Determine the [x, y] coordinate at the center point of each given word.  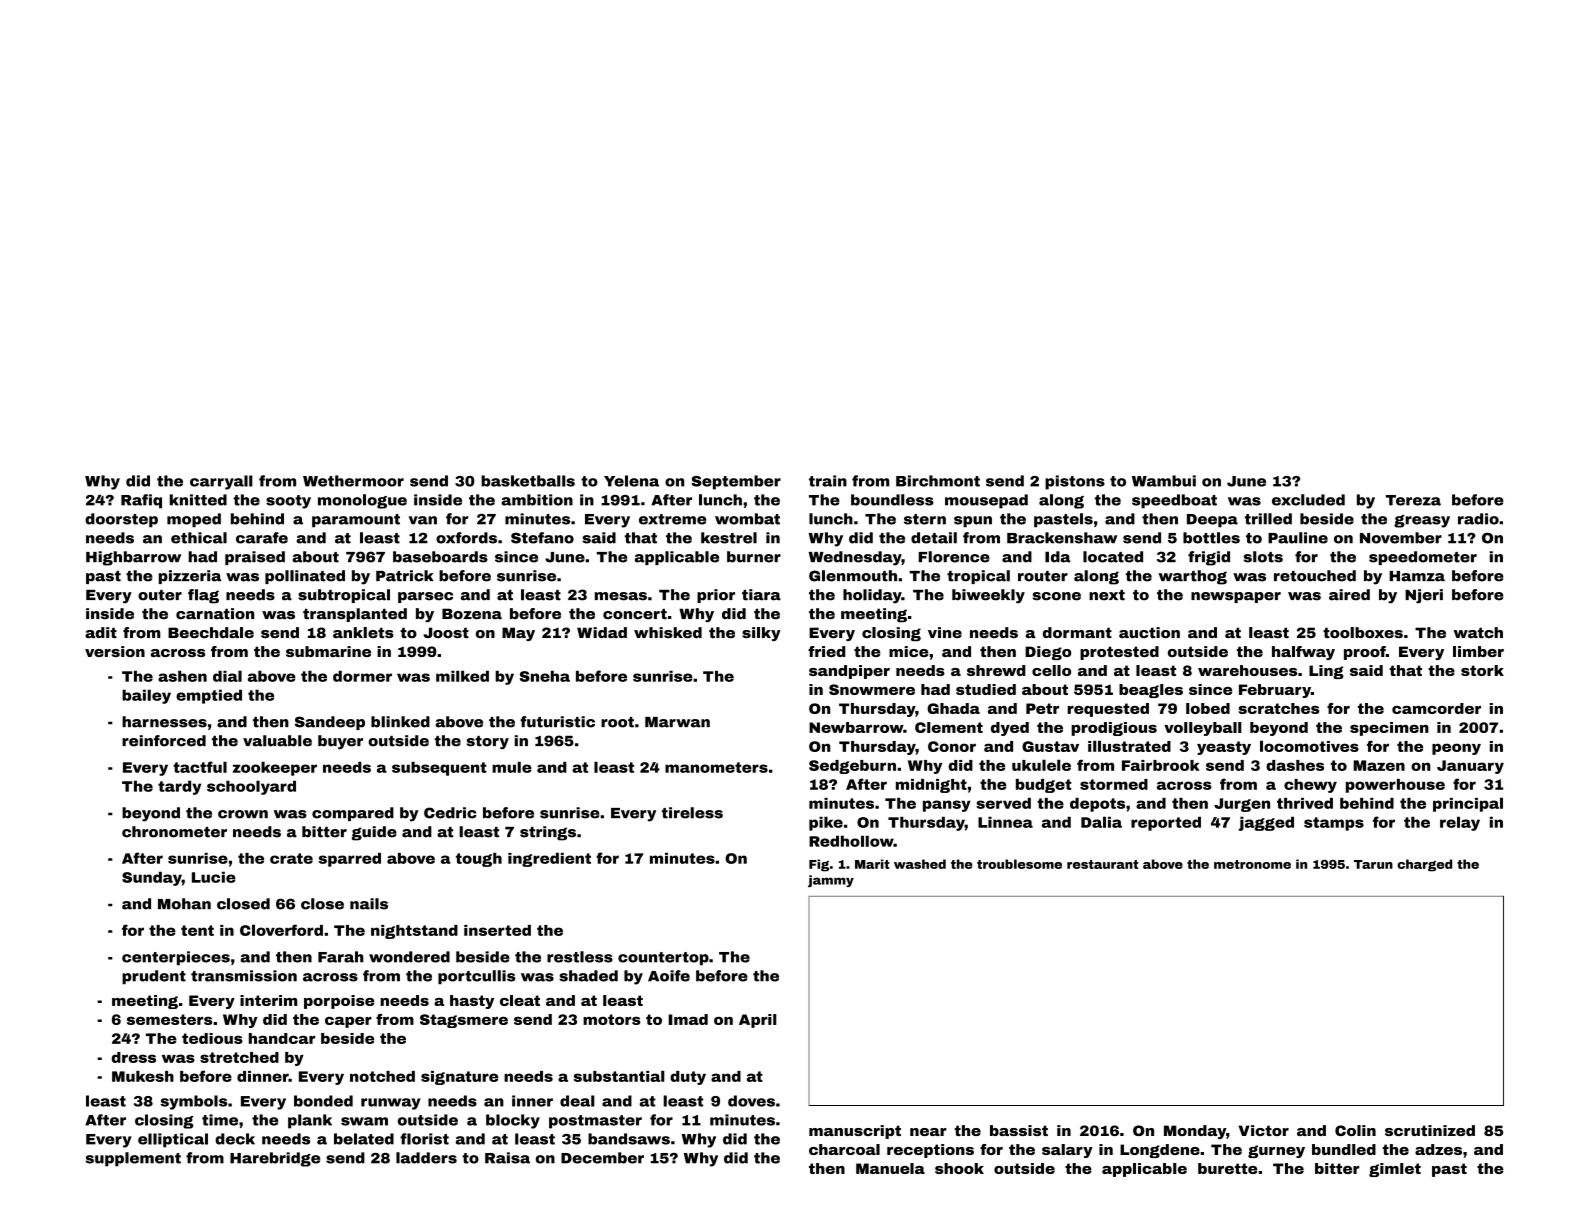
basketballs [528, 481]
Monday [1195, 1132]
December [602, 1158]
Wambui [1164, 481]
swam [364, 1121]
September [736, 482]
